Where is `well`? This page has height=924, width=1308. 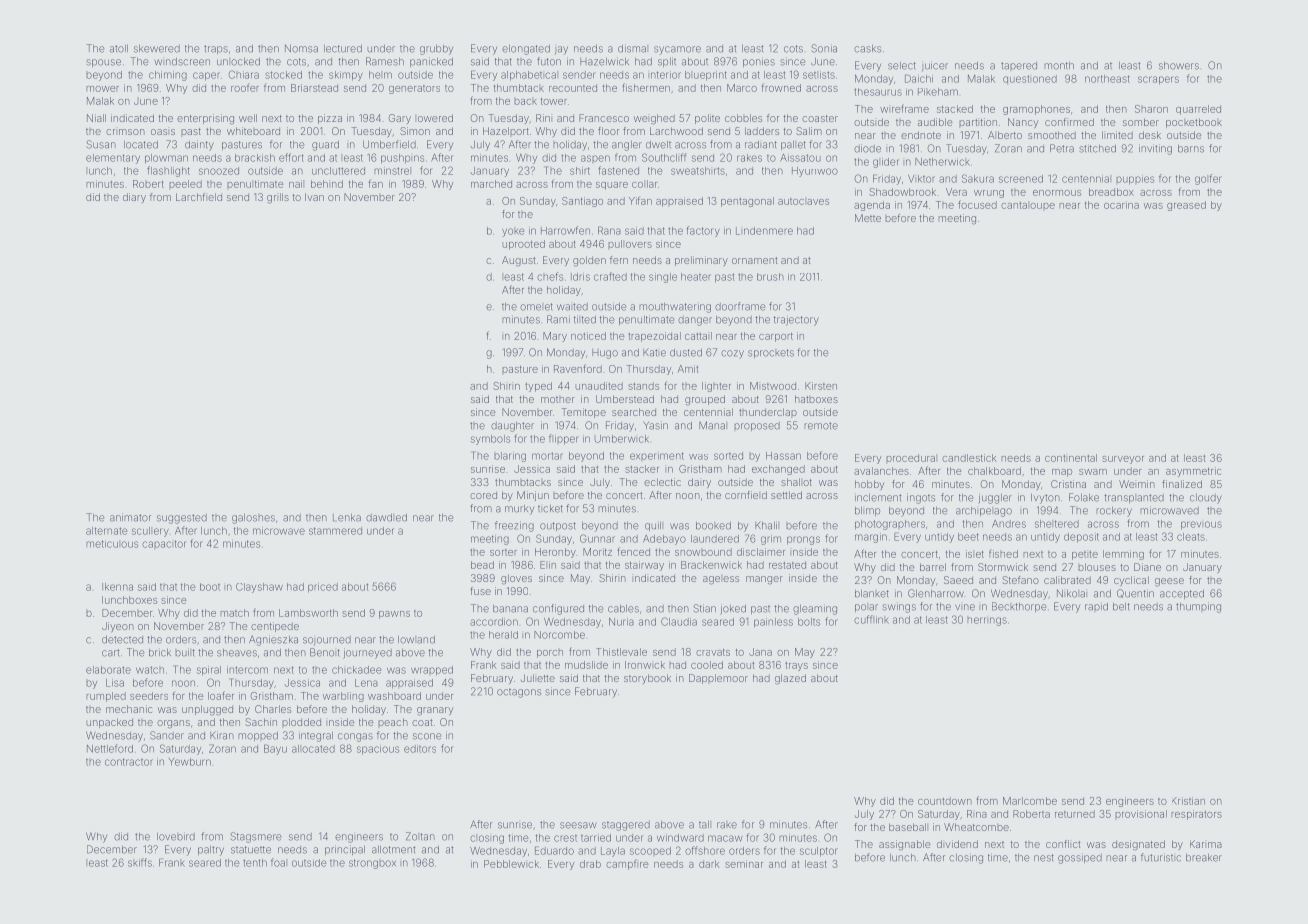 well is located at coordinates (248, 118).
